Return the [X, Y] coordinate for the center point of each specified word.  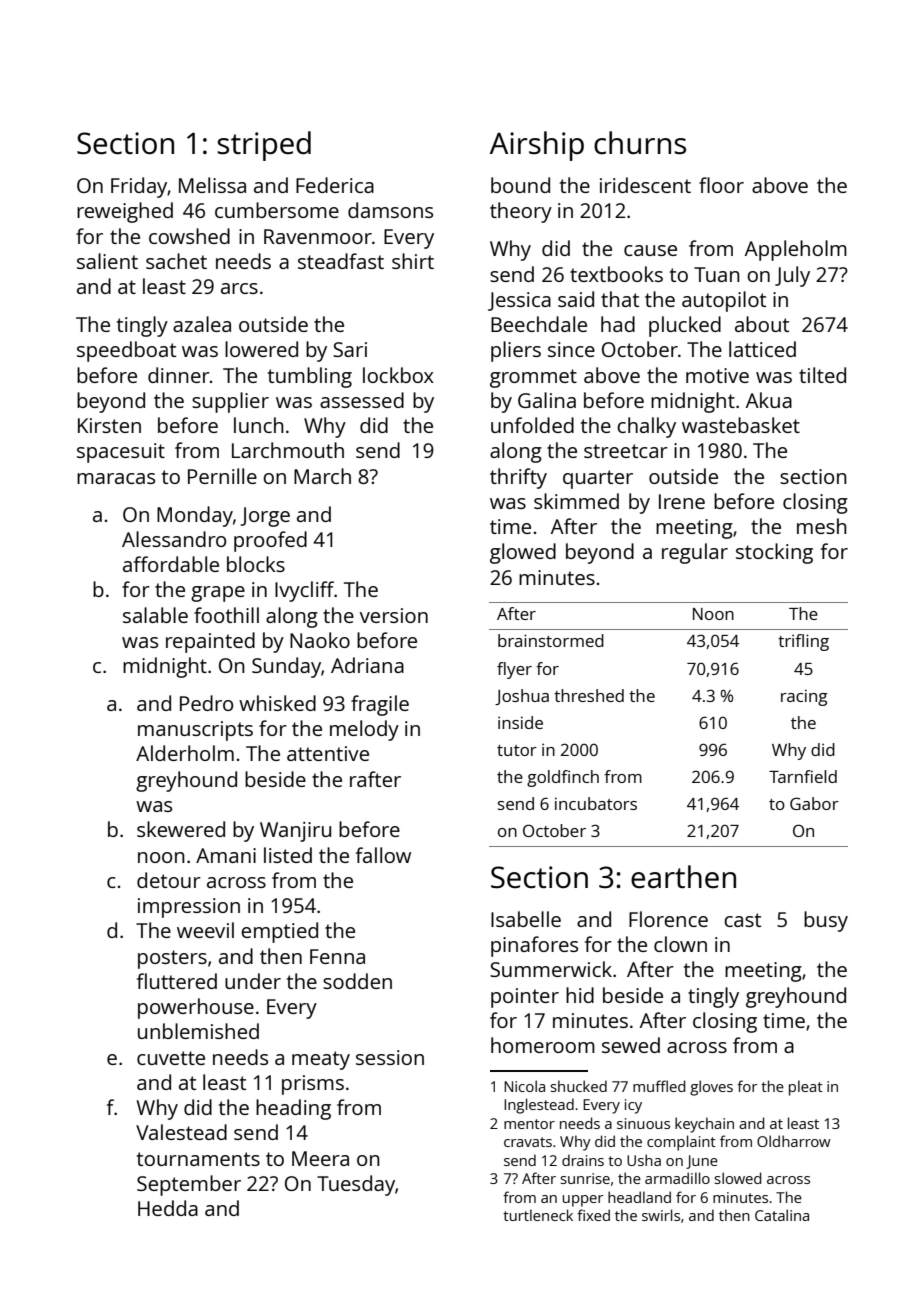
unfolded [532, 425]
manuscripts [195, 731]
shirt [413, 261]
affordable [171, 564]
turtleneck [538, 1215]
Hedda [168, 1208]
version [394, 615]
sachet [176, 261]
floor [721, 185]
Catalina [782, 1215]
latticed [762, 349]
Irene [682, 501]
